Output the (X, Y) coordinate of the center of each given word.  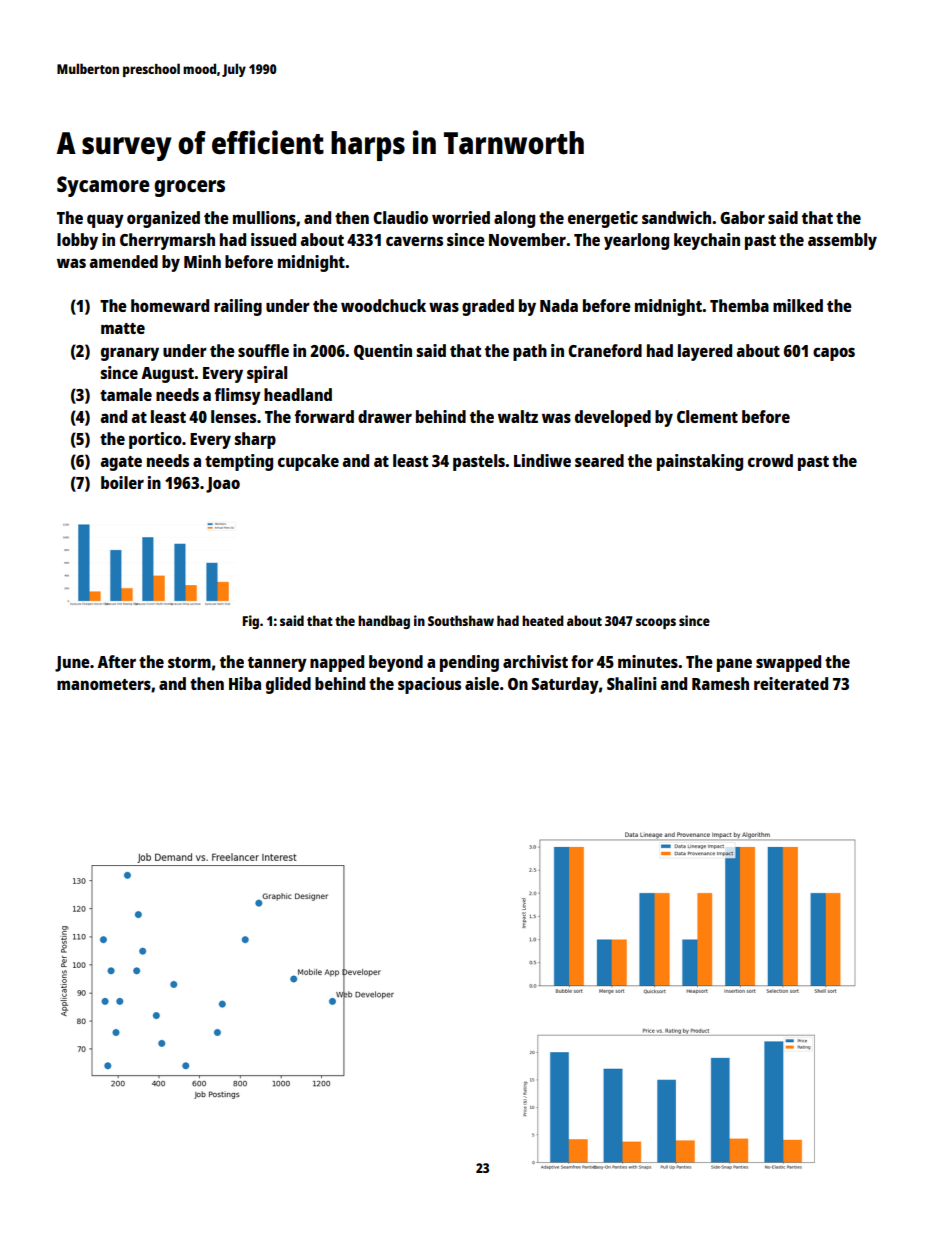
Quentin (383, 352)
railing (238, 307)
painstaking (700, 462)
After (116, 661)
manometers (104, 684)
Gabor (742, 217)
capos (834, 354)
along (514, 219)
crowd (770, 460)
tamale (126, 394)
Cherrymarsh (167, 241)
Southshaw (461, 620)
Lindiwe (542, 460)
